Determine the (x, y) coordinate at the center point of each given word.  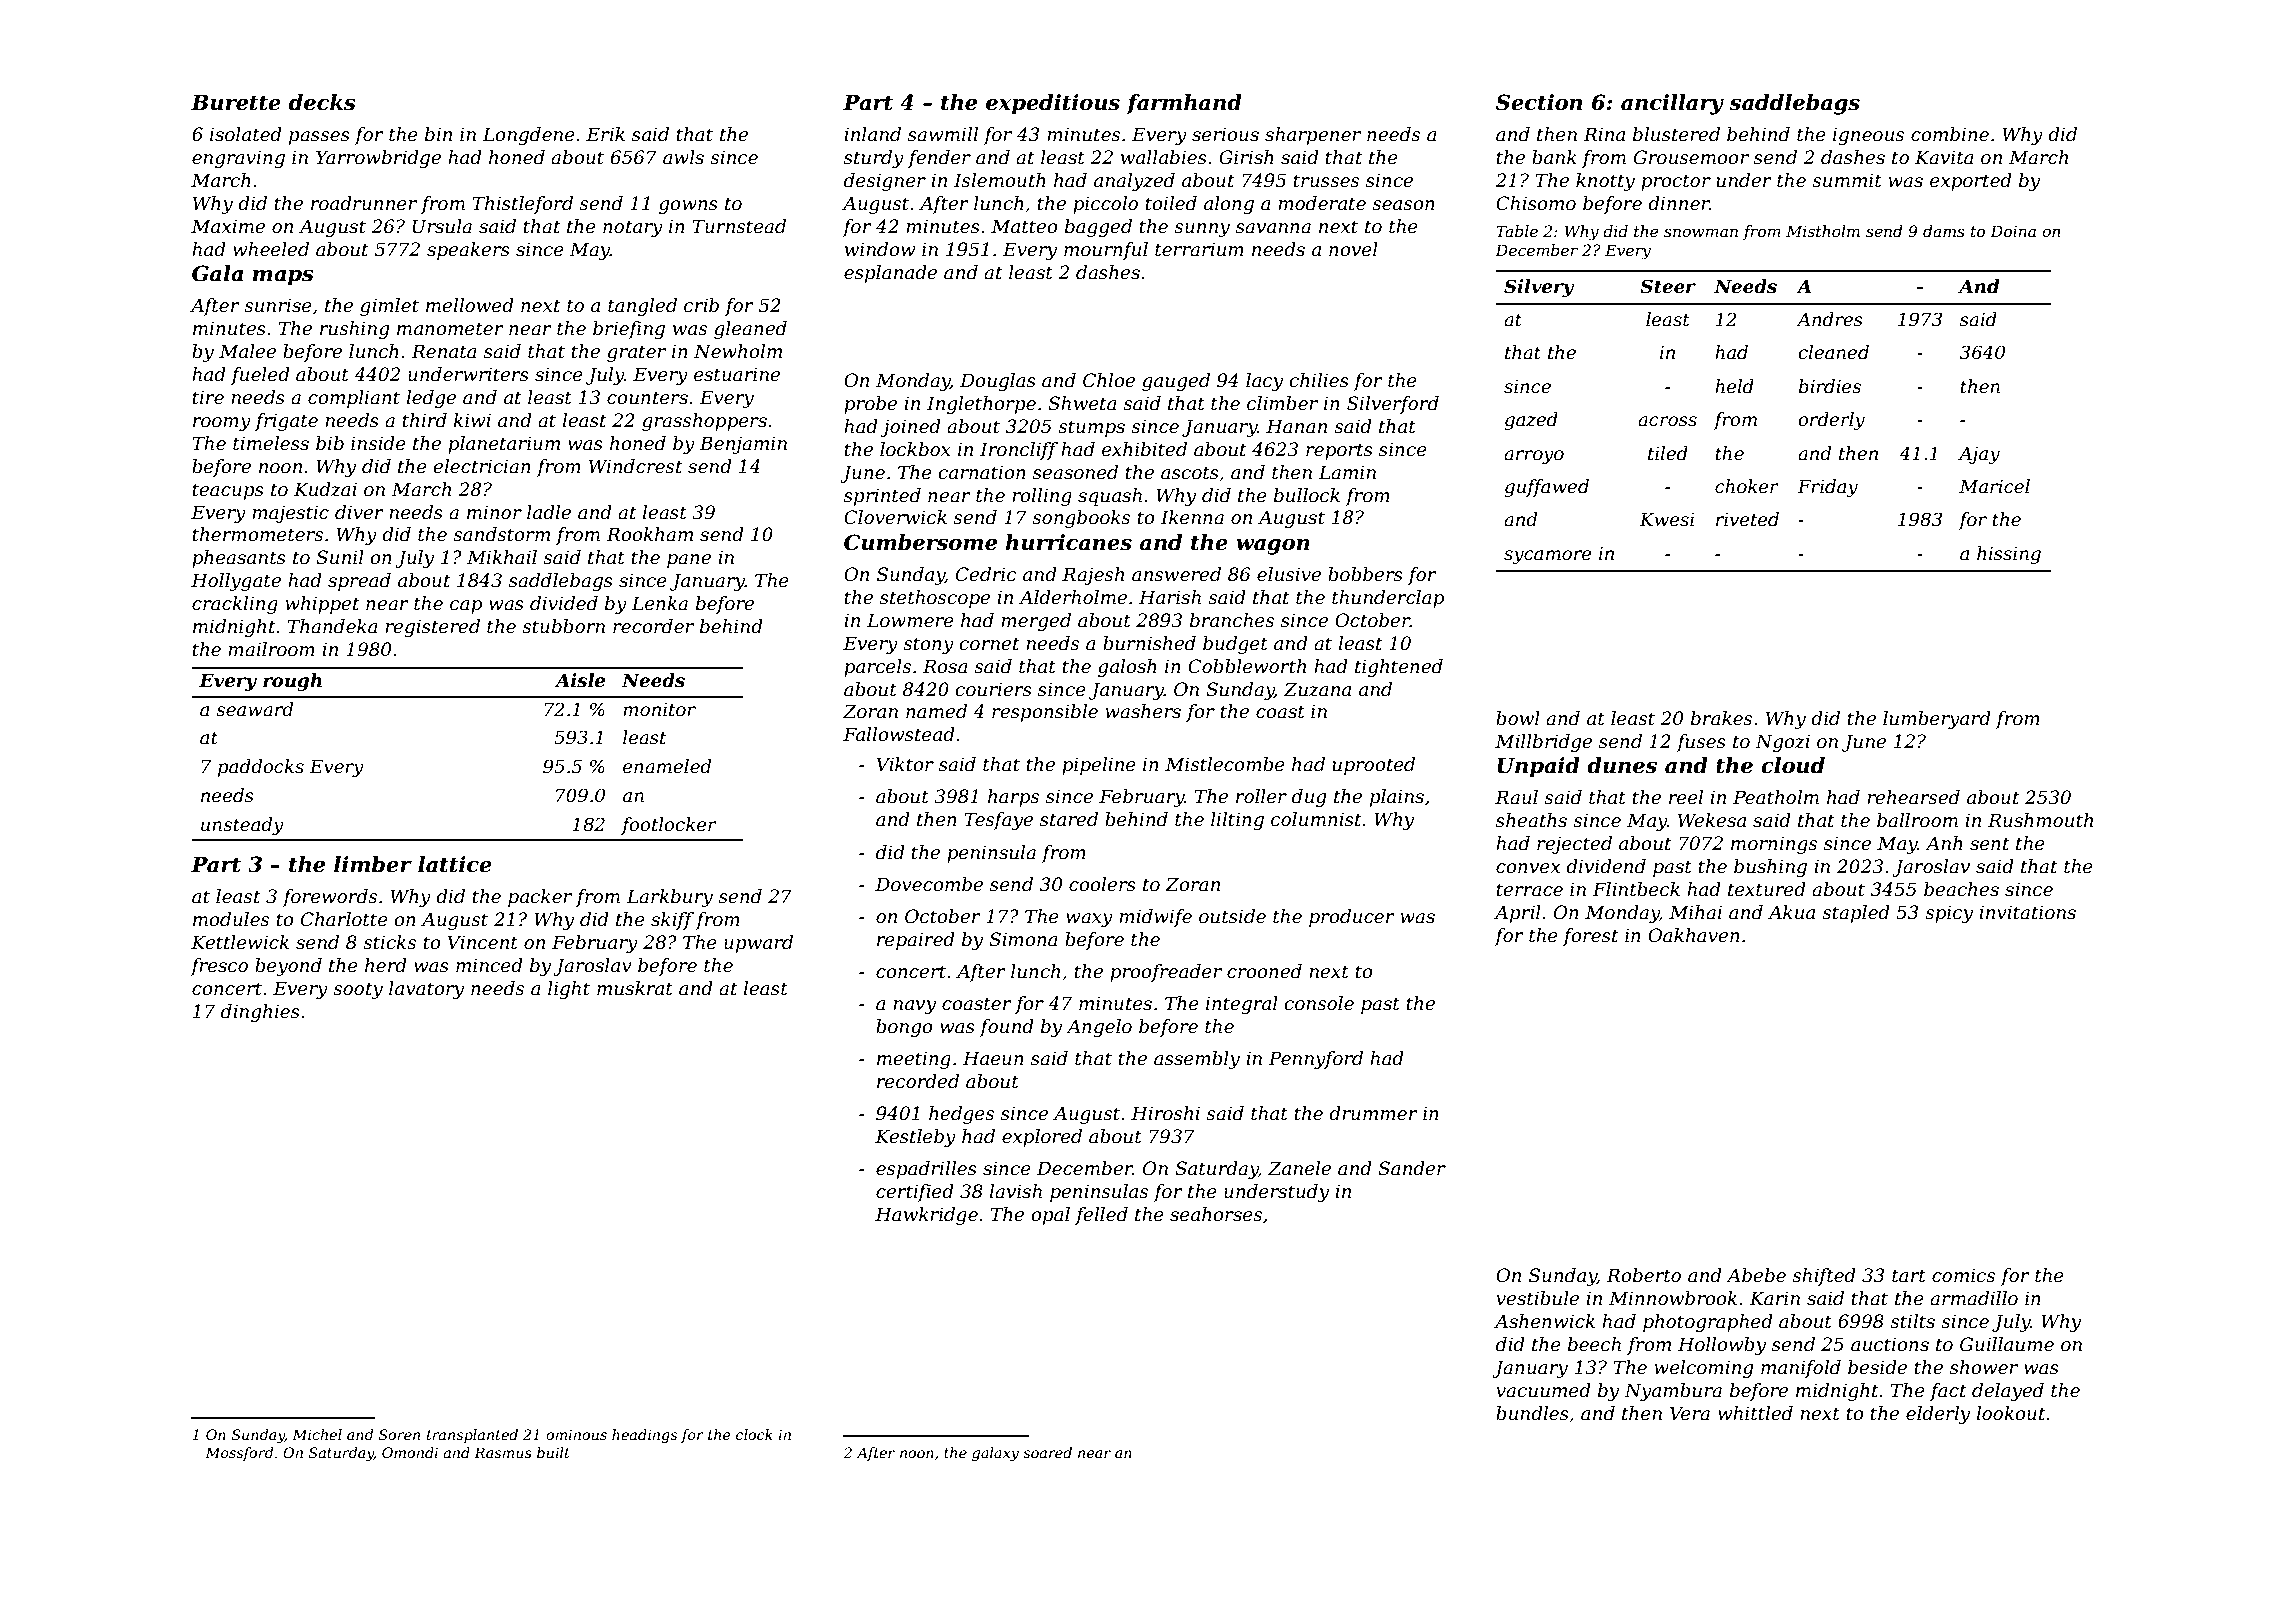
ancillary (1672, 104)
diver (359, 512)
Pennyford (1315, 1060)
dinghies (260, 1013)
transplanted (472, 1436)
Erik (605, 134)
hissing (2009, 555)
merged (1036, 622)
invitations (2027, 912)
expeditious (1053, 104)
